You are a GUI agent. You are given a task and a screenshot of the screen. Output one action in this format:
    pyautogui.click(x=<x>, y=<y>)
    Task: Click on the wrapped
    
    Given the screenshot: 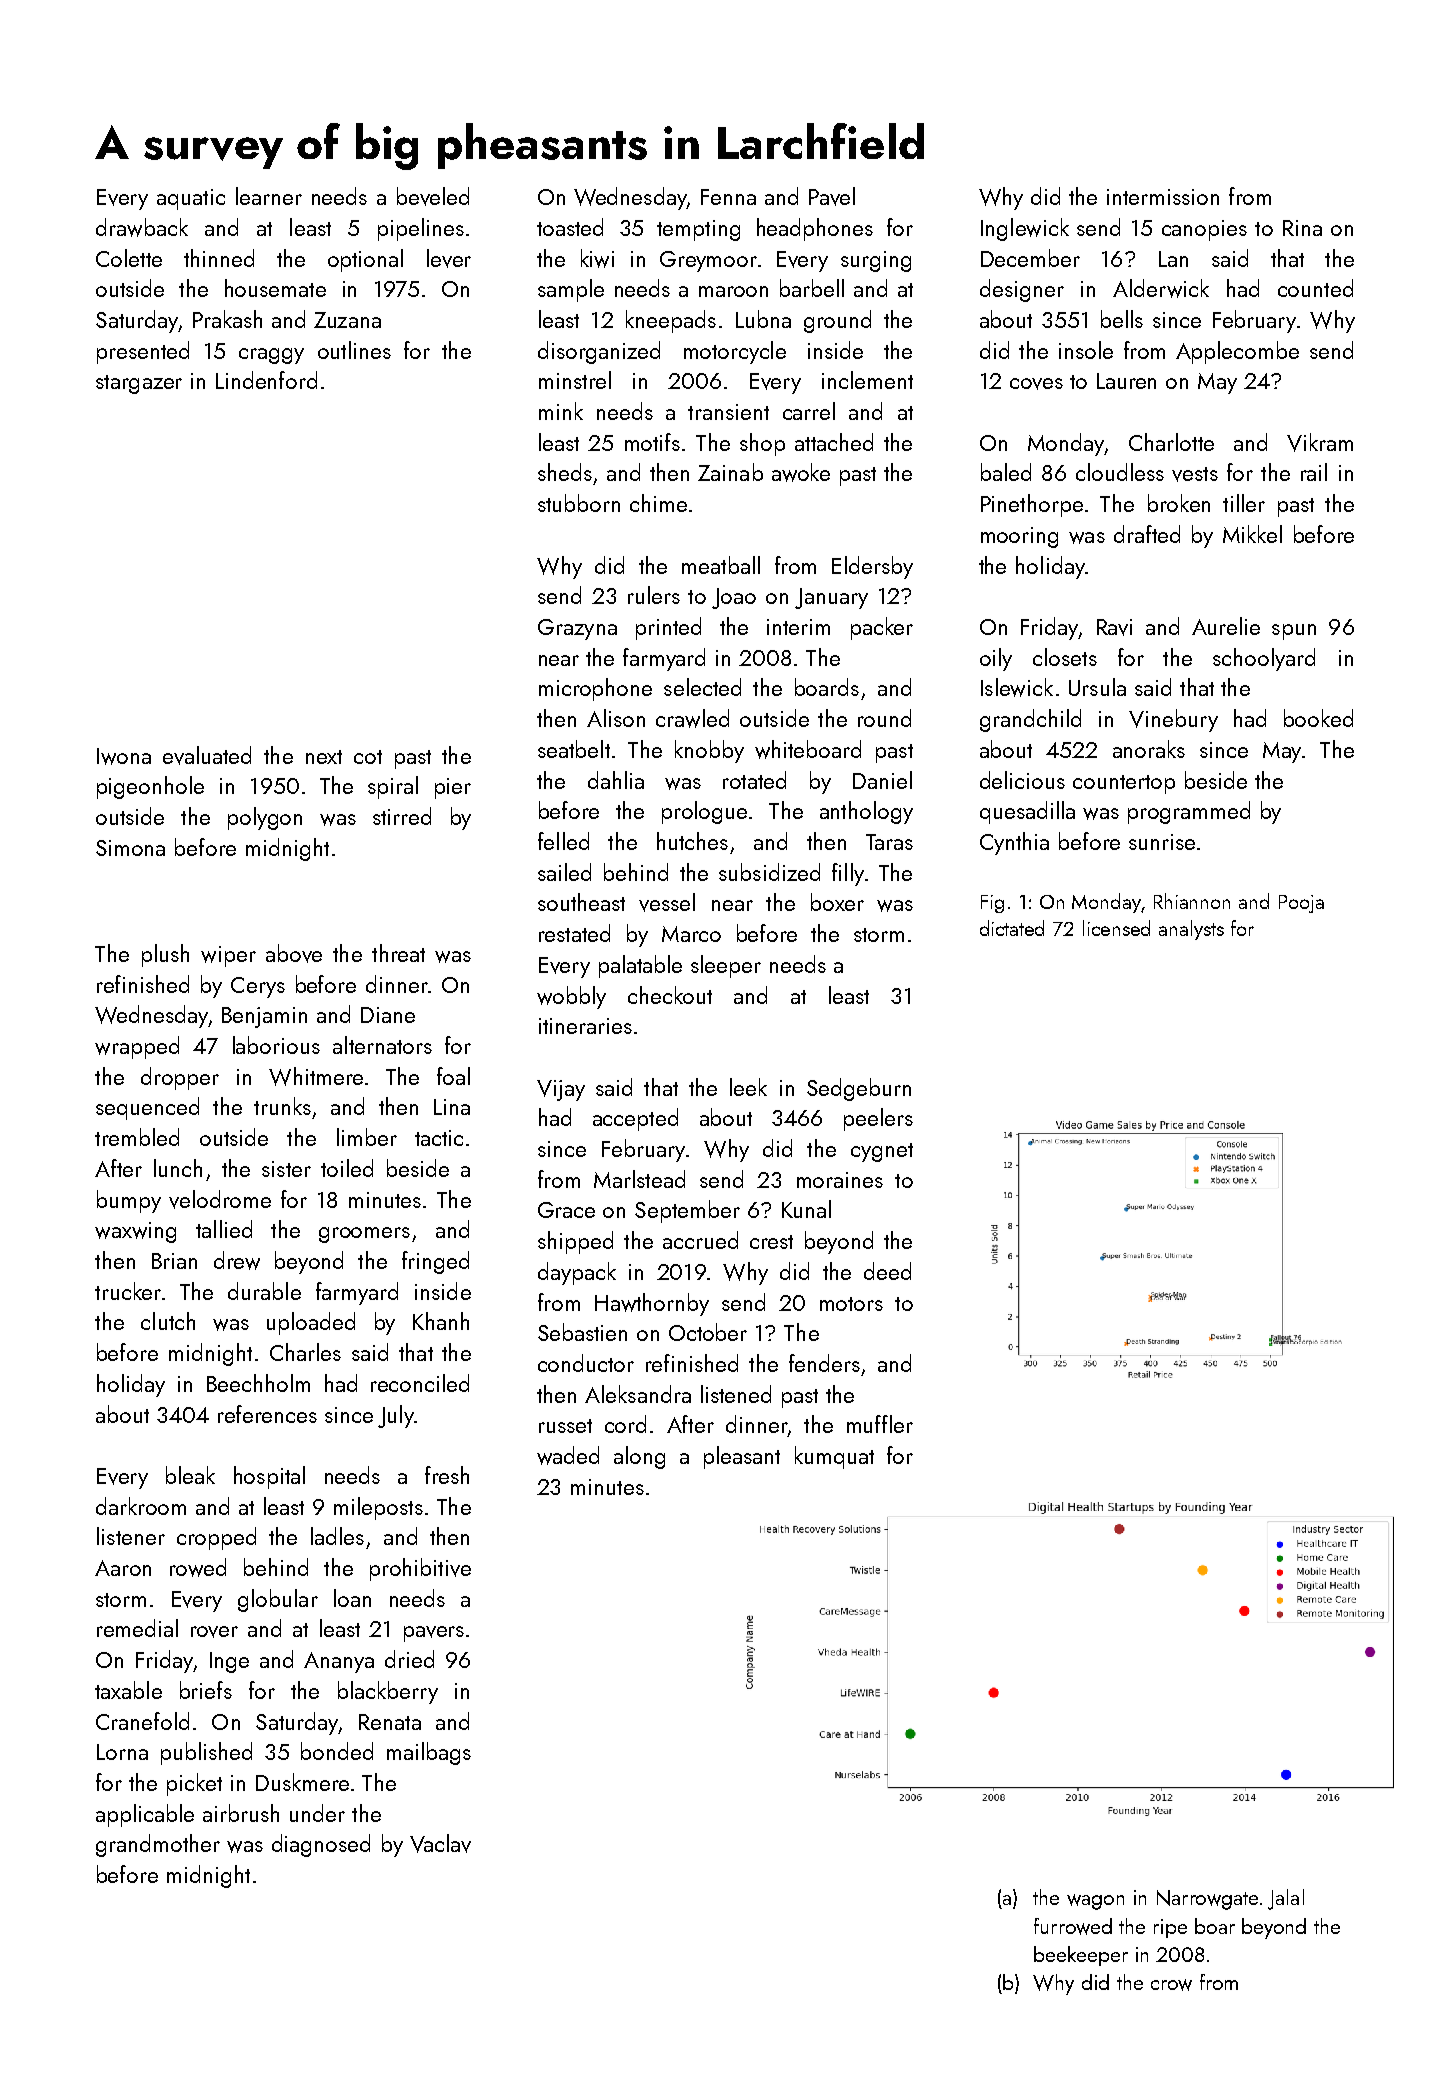 What is the action you would take?
    pyautogui.click(x=137, y=1047)
